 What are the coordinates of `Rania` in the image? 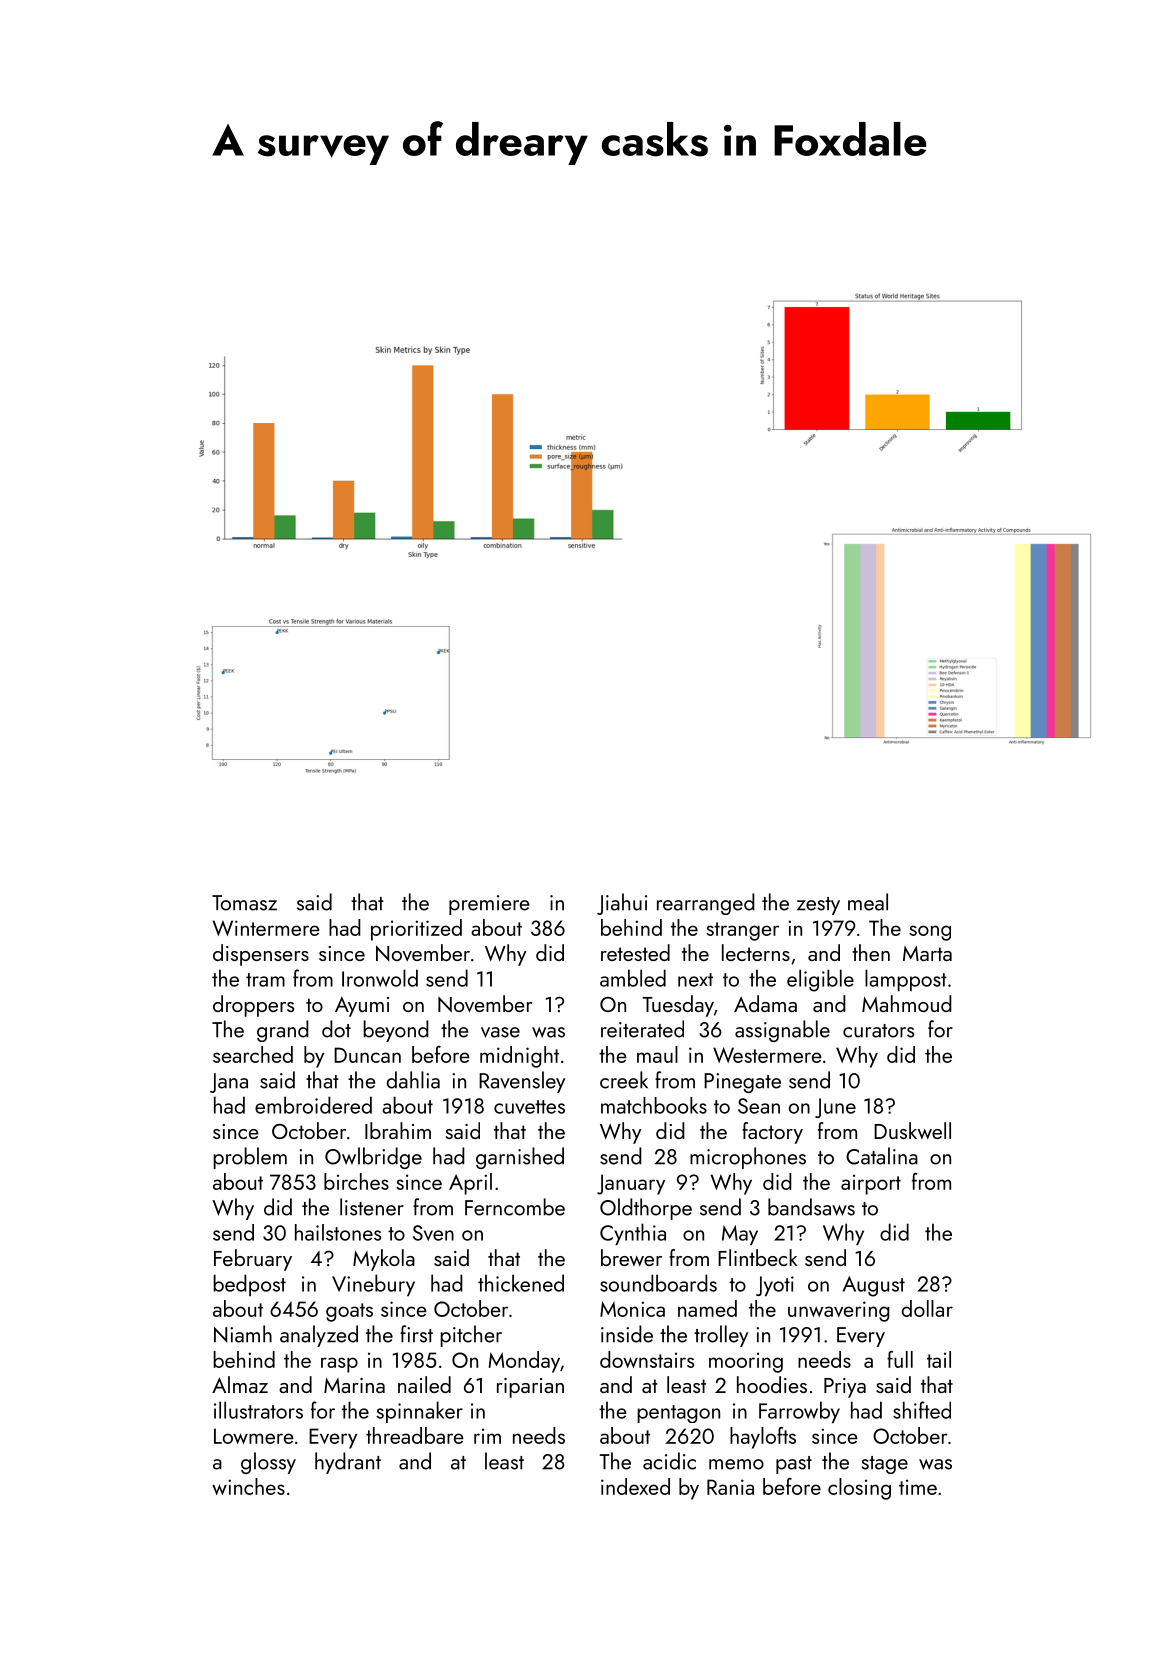 It's located at (730, 1487).
